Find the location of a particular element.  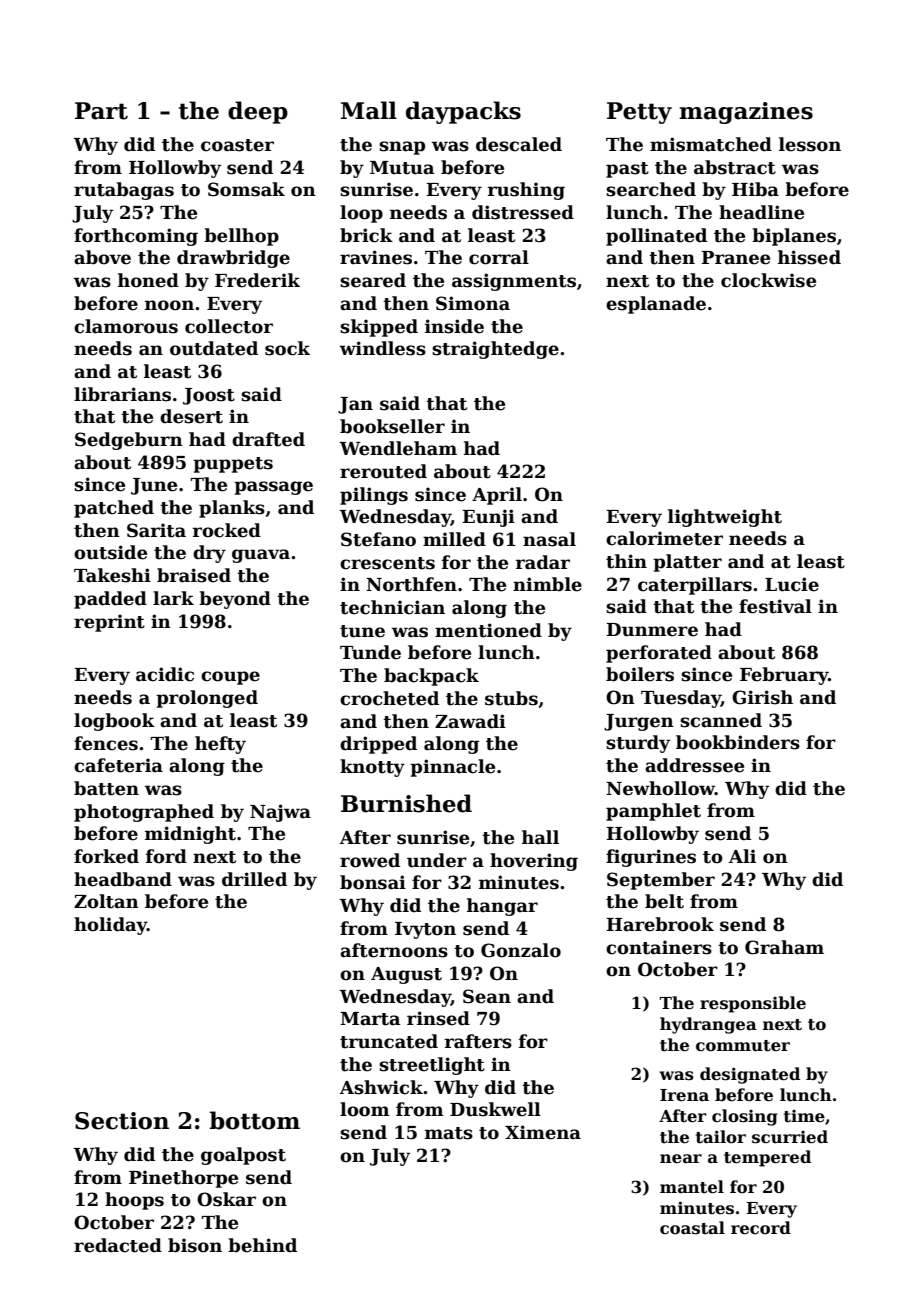

coastal is located at coordinates (692, 1228).
